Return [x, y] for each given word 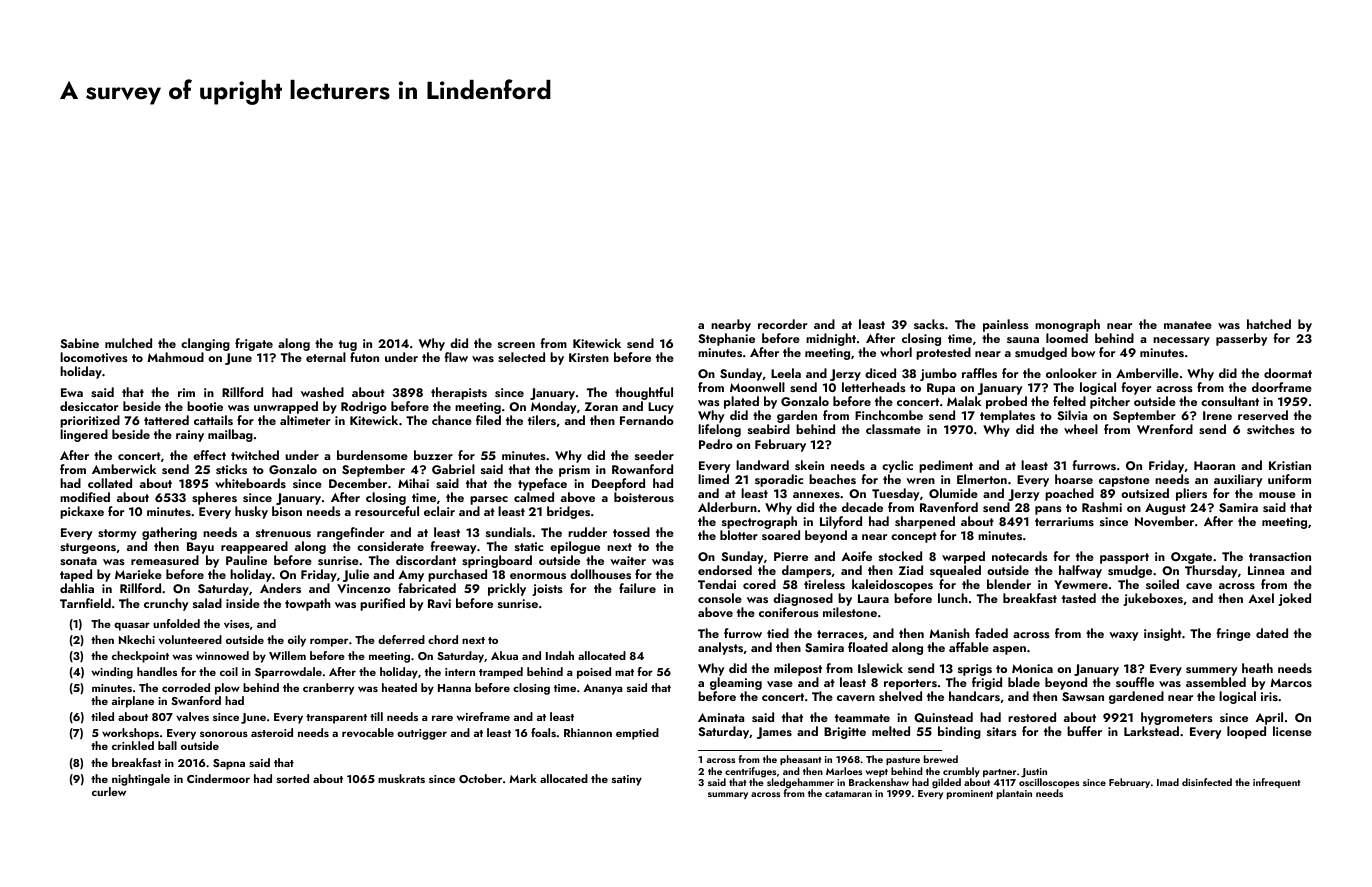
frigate [254, 344]
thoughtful [644, 393]
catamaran [848, 794]
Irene [1217, 415]
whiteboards [250, 483]
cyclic [897, 466]
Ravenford [949, 507]
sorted [293, 778]
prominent [970, 794]
